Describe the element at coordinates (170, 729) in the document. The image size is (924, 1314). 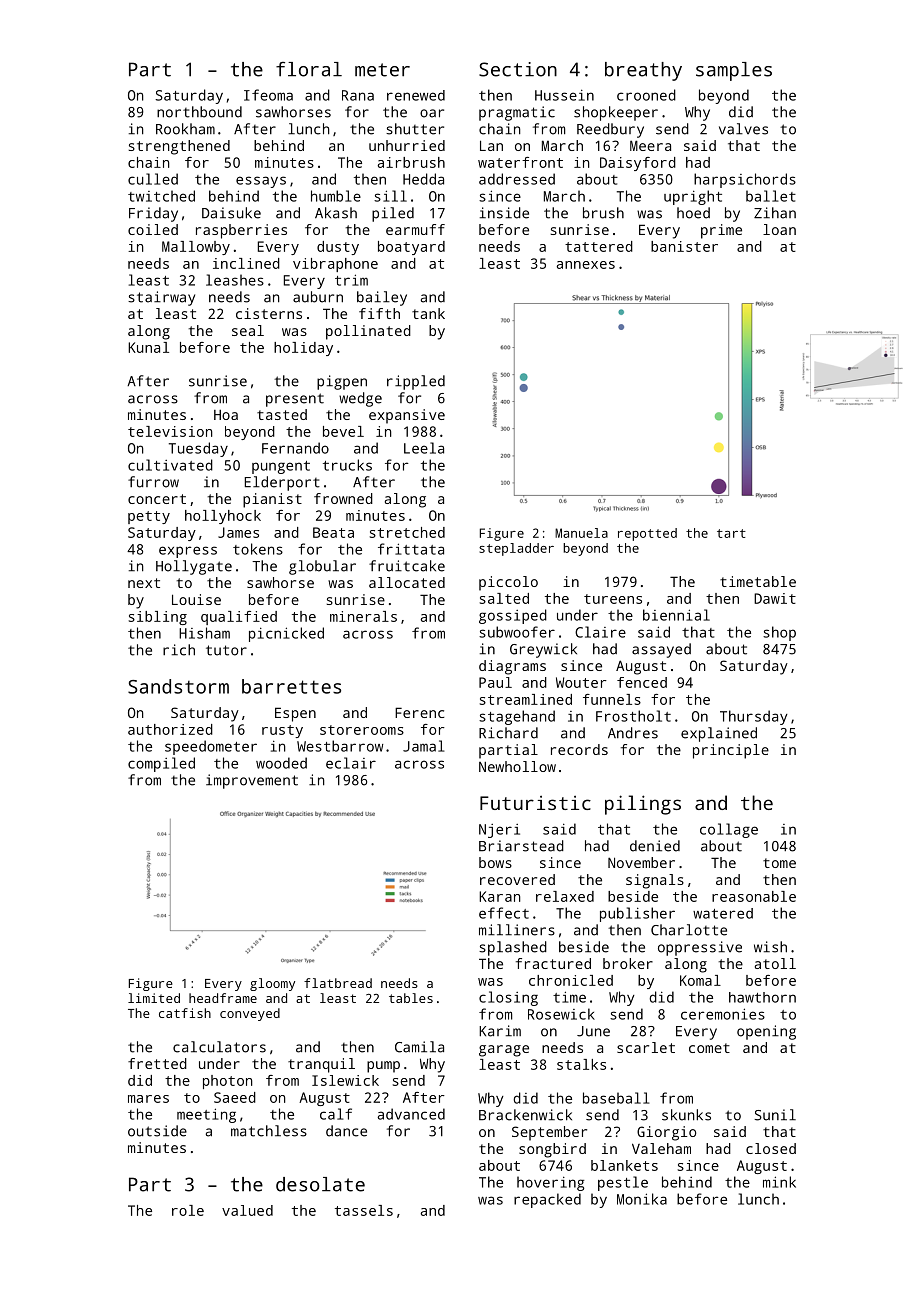
I see `authorized` at that location.
